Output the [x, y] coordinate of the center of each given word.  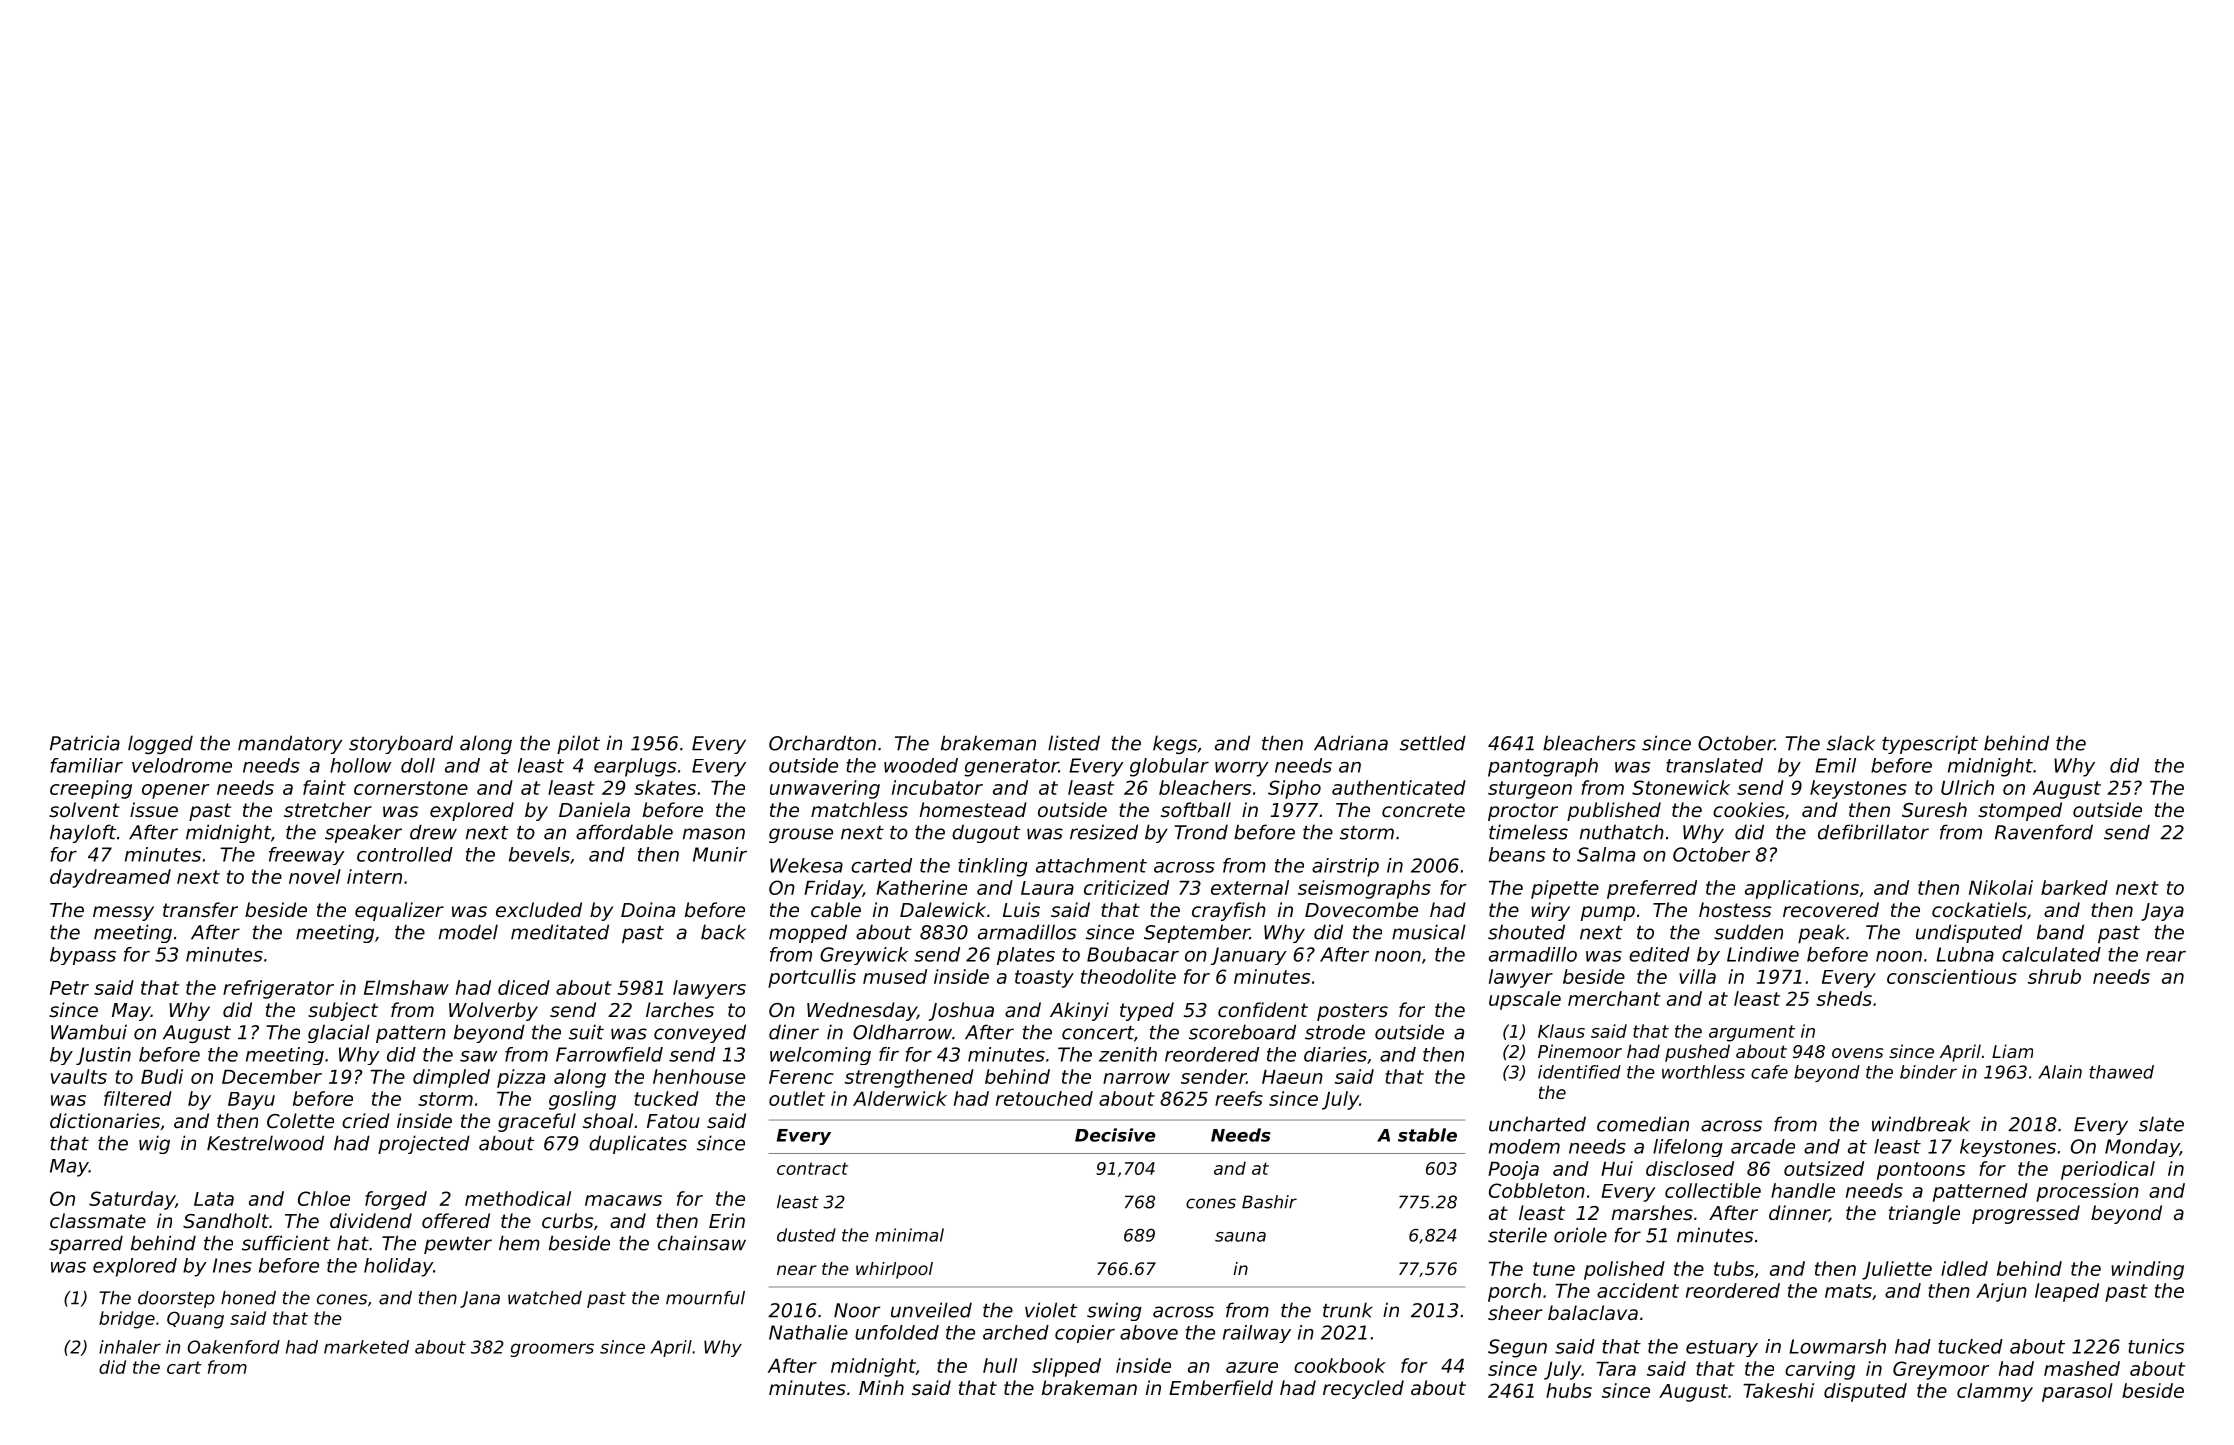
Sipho [1294, 789]
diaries [1335, 1054]
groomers [552, 1350]
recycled [1363, 1389]
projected [424, 1144]
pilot [578, 744]
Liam [2012, 1051]
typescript [1930, 744]
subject [343, 1011]
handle [1803, 1190]
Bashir [1269, 1202]
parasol [2077, 1392]
